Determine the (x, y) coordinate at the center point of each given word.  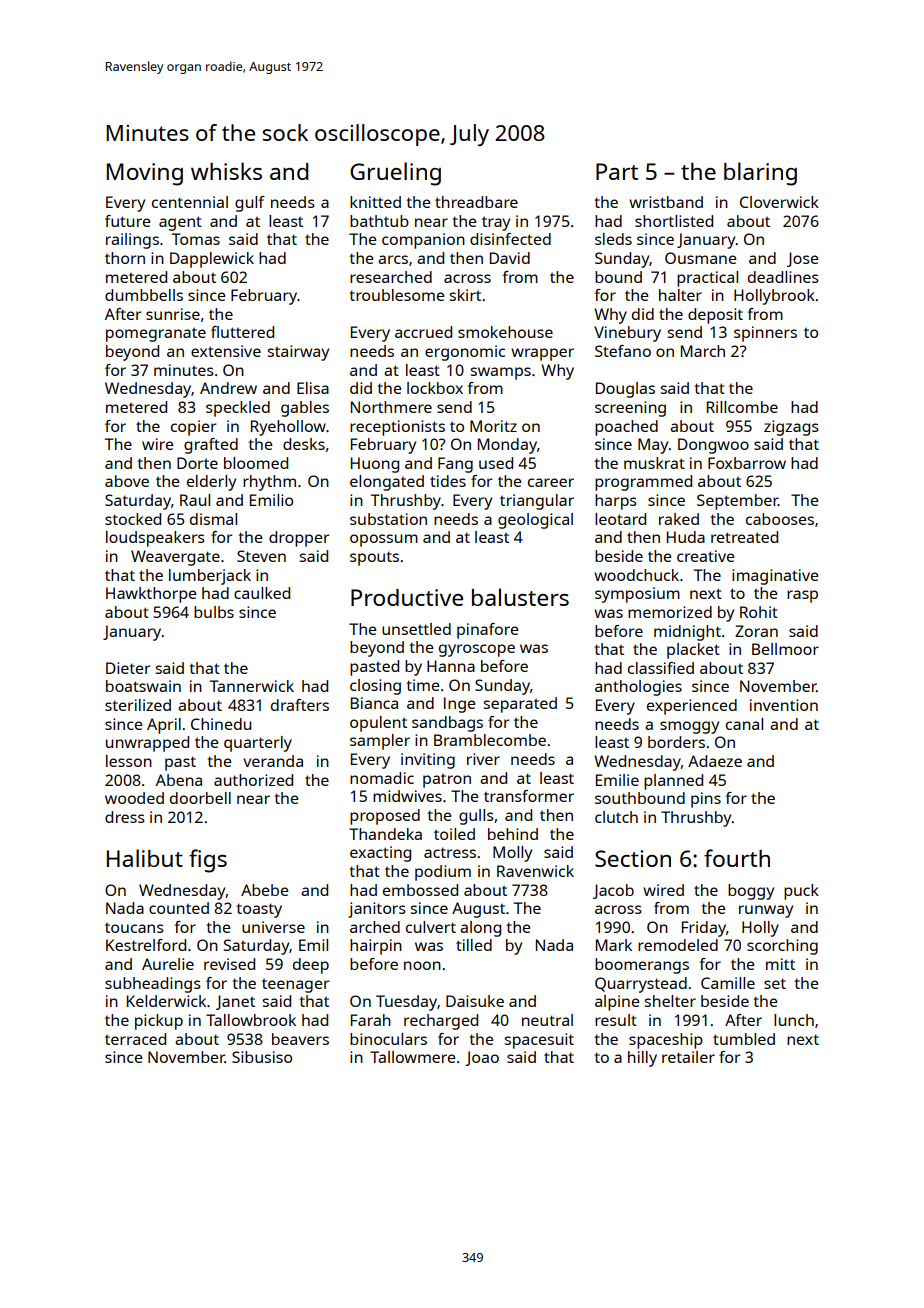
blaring (760, 174)
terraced (135, 1039)
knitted (375, 202)
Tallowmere (412, 1057)
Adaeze (715, 761)
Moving (145, 174)
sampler (380, 742)
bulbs (214, 612)
